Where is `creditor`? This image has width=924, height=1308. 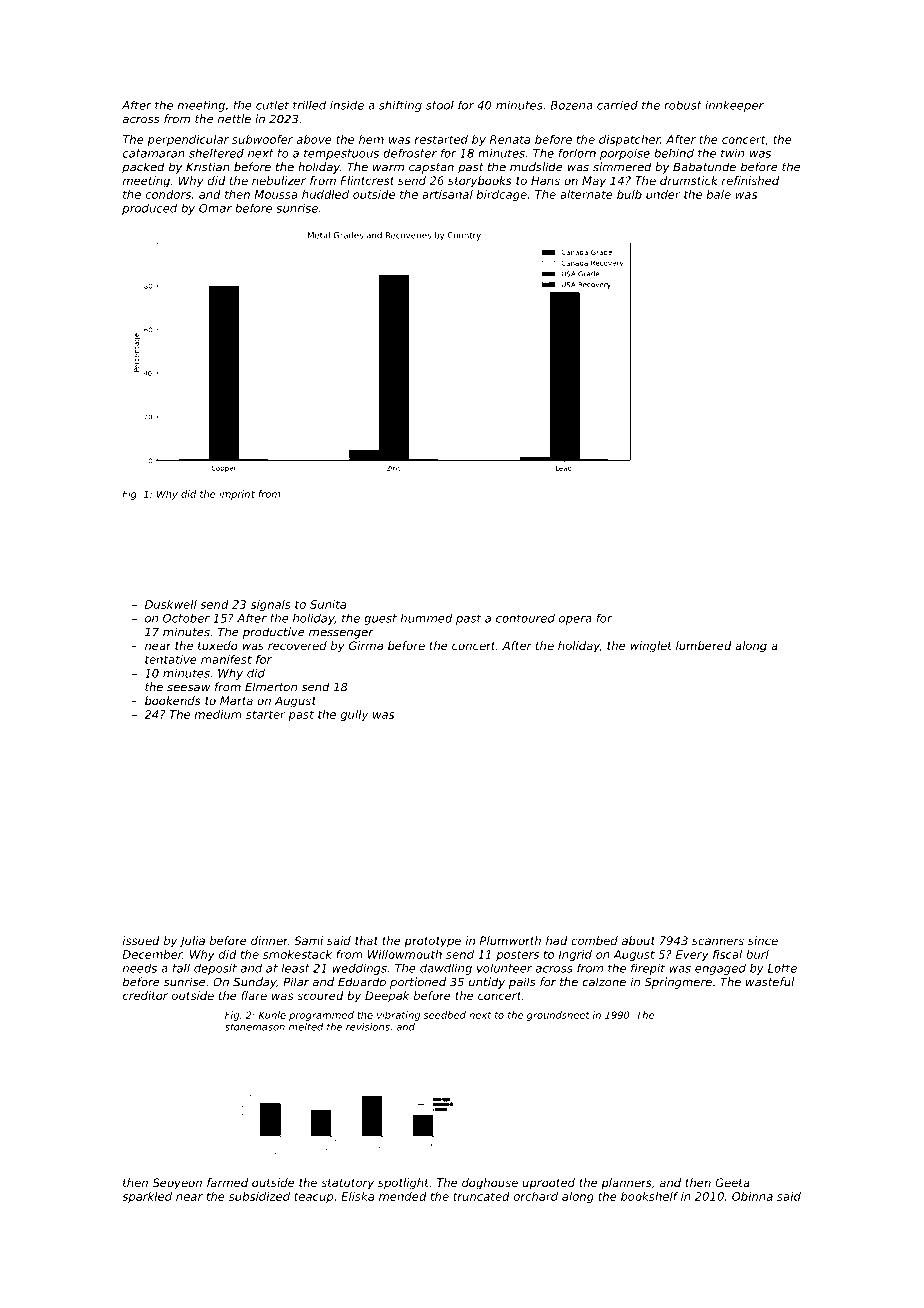
creditor is located at coordinates (145, 995).
